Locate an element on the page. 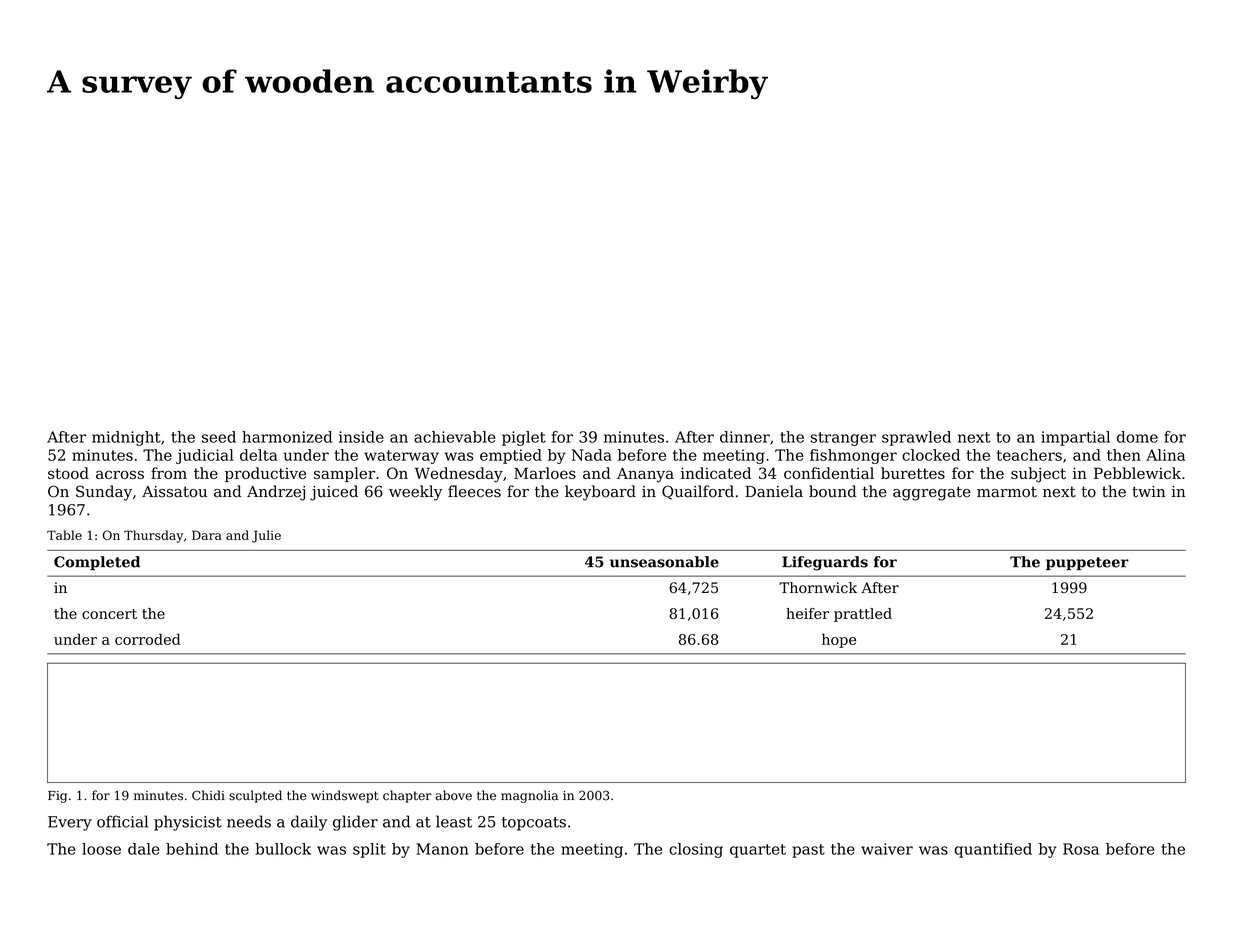  dinner is located at coordinates (745, 437).
